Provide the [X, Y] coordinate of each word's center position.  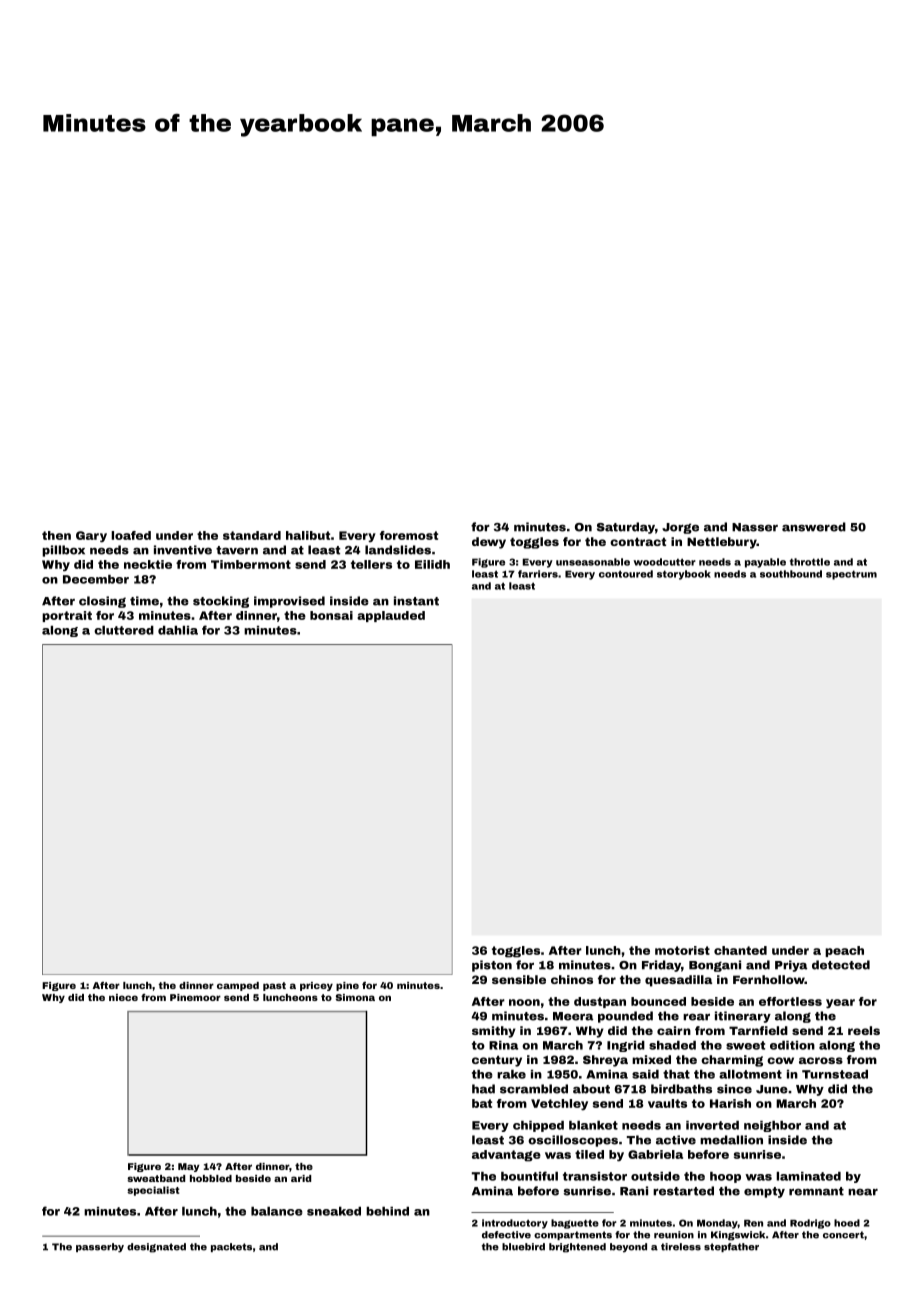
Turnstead [835, 1074]
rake [511, 1074]
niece [123, 997]
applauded [391, 616]
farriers [538, 574]
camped [238, 986]
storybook [684, 575]
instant [416, 601]
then [56, 535]
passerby [100, 1248]
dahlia [178, 630]
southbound [791, 574]
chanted [740, 950]
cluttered [124, 630]
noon [524, 1002]
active [676, 1140]
